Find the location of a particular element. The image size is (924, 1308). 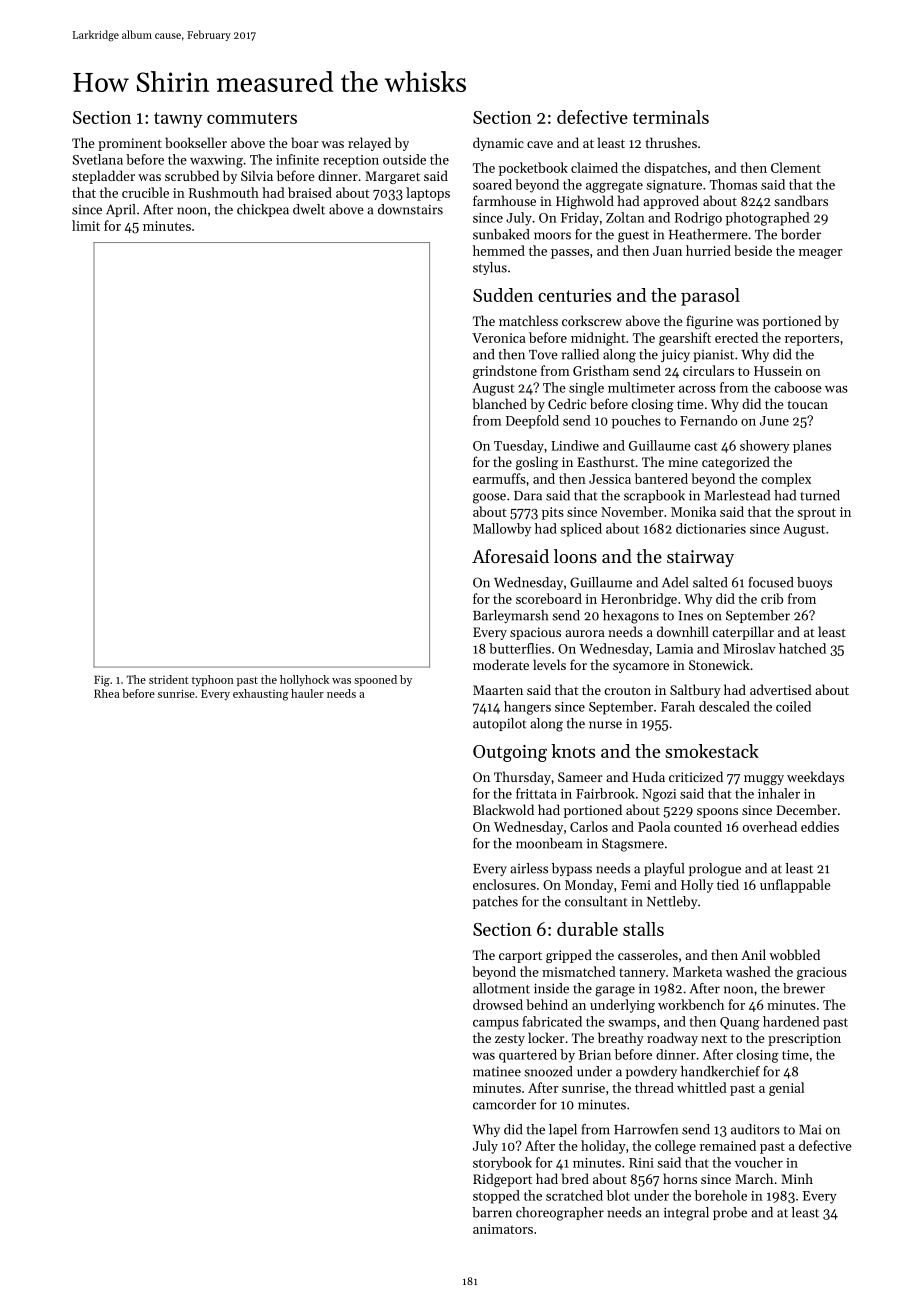

barren is located at coordinates (492, 1212).
